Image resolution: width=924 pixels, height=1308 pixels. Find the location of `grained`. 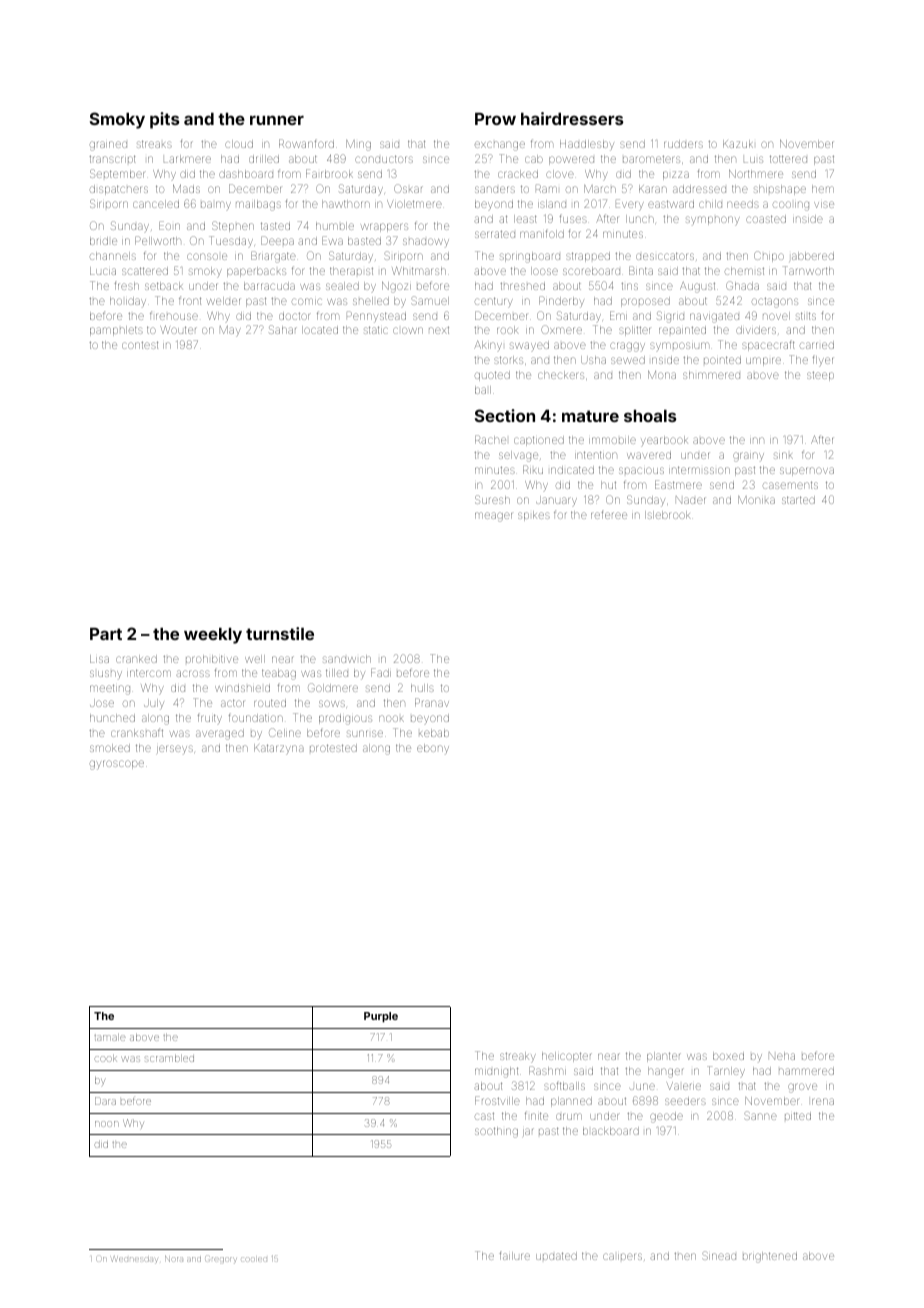

grained is located at coordinates (108, 146).
